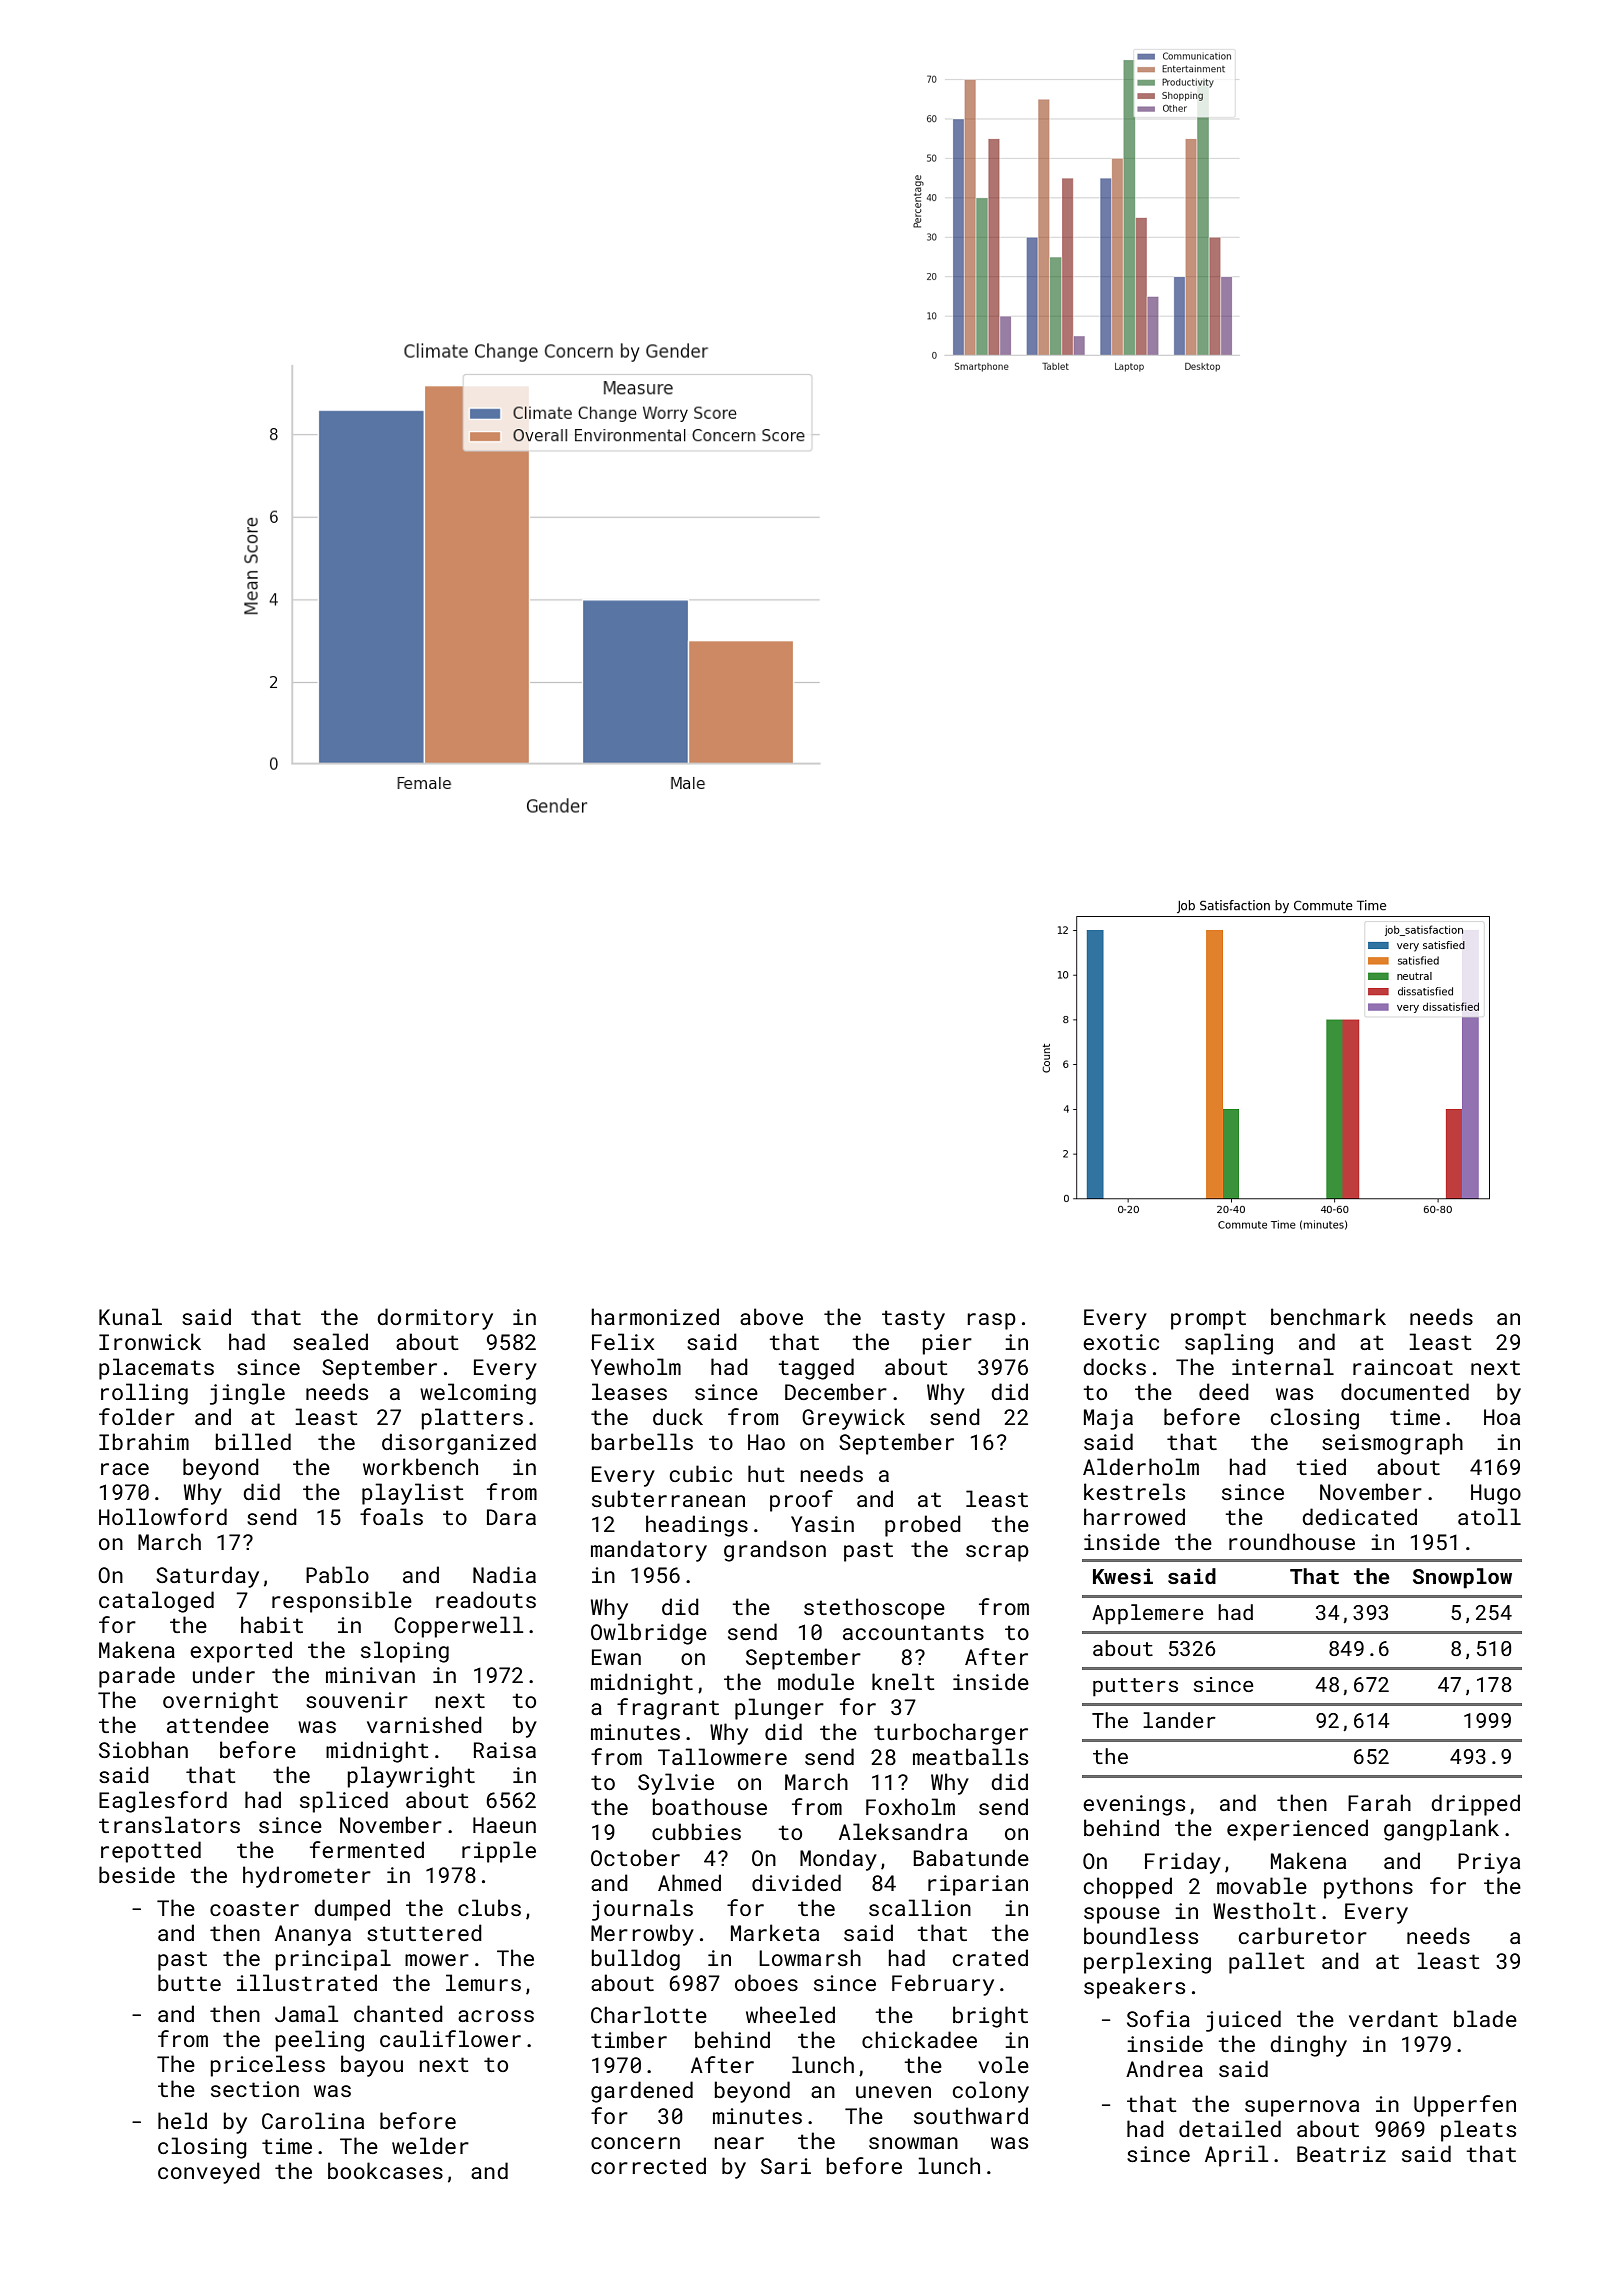 This screenshot has width=1620, height=2292. What do you see at coordinates (272, 1624) in the screenshot?
I see `habit` at bounding box center [272, 1624].
